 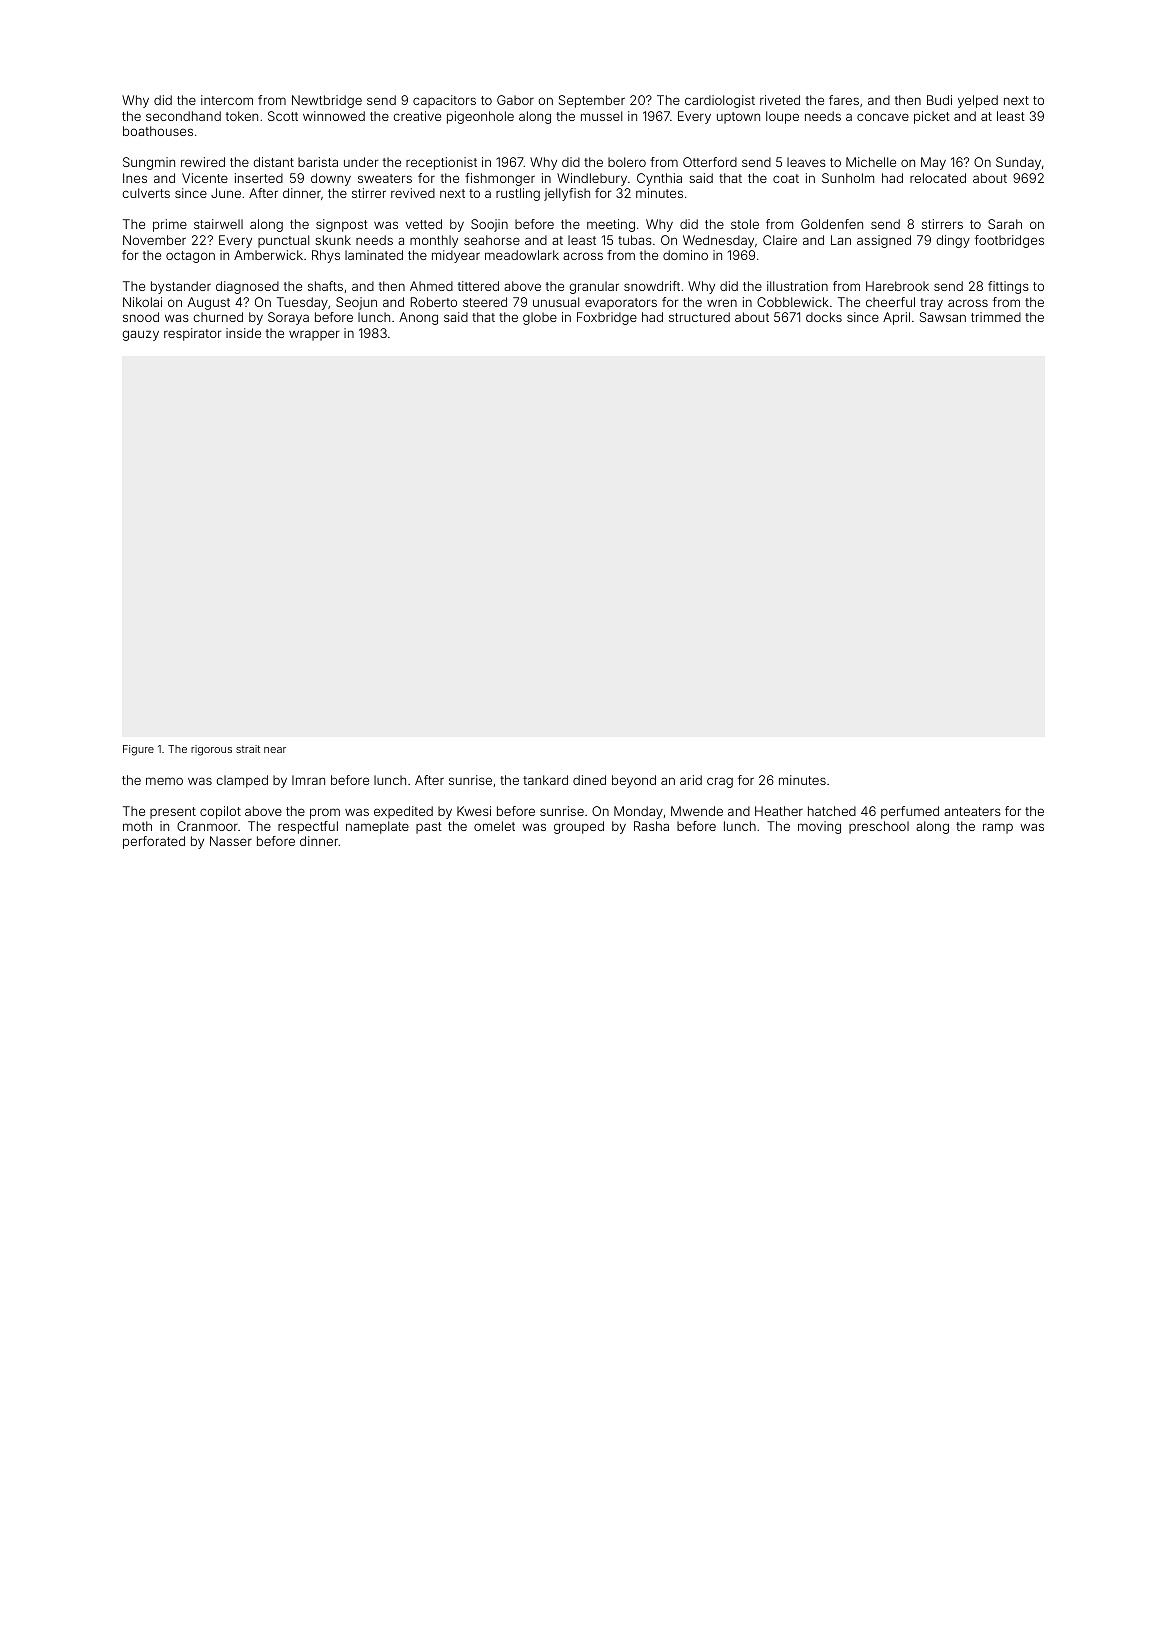 What do you see at coordinates (996, 317) in the screenshot?
I see `trimmed` at bounding box center [996, 317].
